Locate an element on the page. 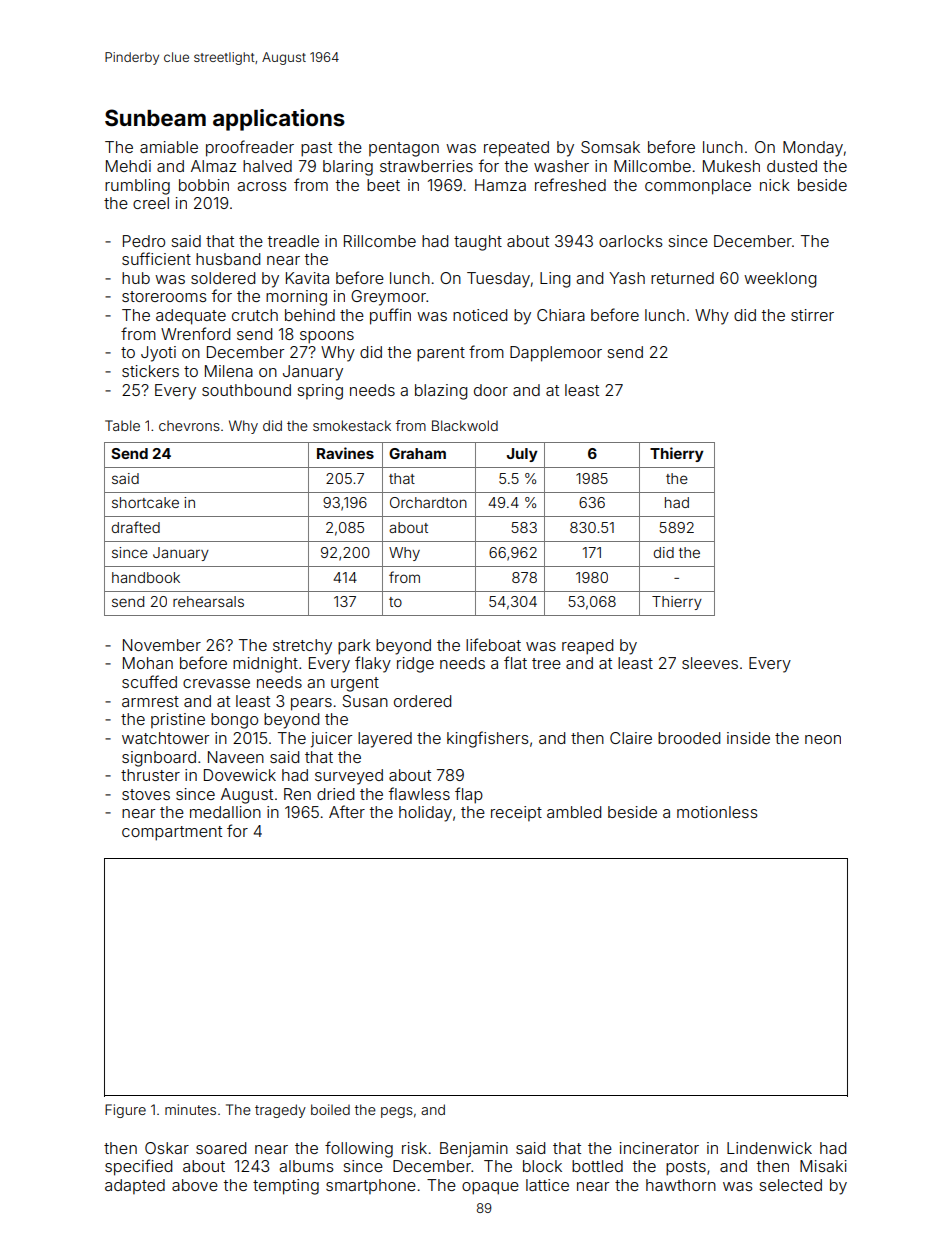 This page has height=1233, width=952. motionless is located at coordinates (717, 812).
